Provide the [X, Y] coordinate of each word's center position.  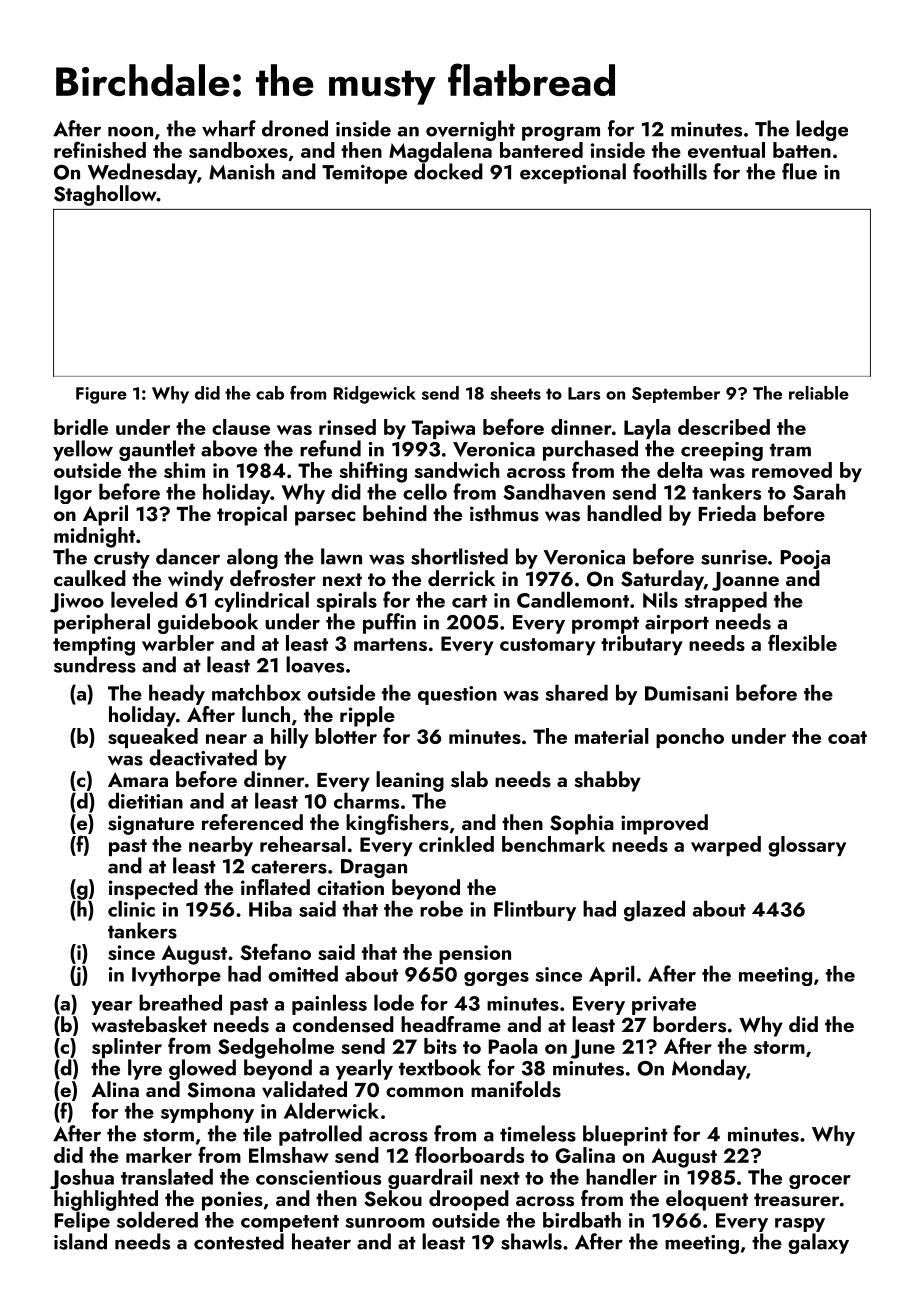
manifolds [516, 1089]
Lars [584, 393]
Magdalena [440, 152]
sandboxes [238, 150]
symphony [207, 1112]
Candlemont [573, 599]
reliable [819, 393]
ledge [822, 130]
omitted [303, 973]
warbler [178, 643]
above [229, 448]
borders [689, 1024]
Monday [709, 1069]
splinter [127, 1048]
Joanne [745, 581]
